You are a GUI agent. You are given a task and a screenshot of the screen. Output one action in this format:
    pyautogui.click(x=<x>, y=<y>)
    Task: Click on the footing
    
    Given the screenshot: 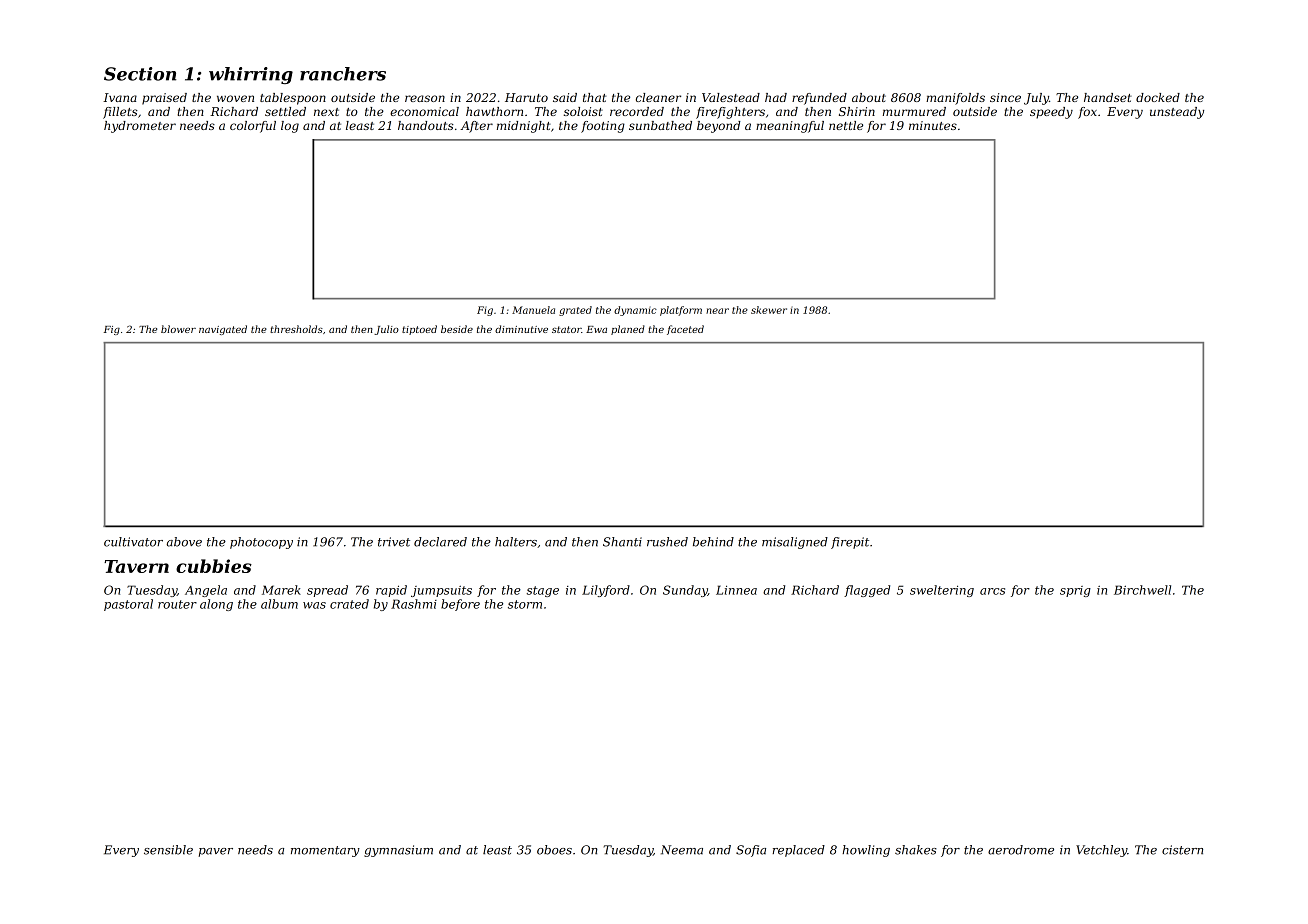 What is the action you would take?
    pyautogui.click(x=603, y=127)
